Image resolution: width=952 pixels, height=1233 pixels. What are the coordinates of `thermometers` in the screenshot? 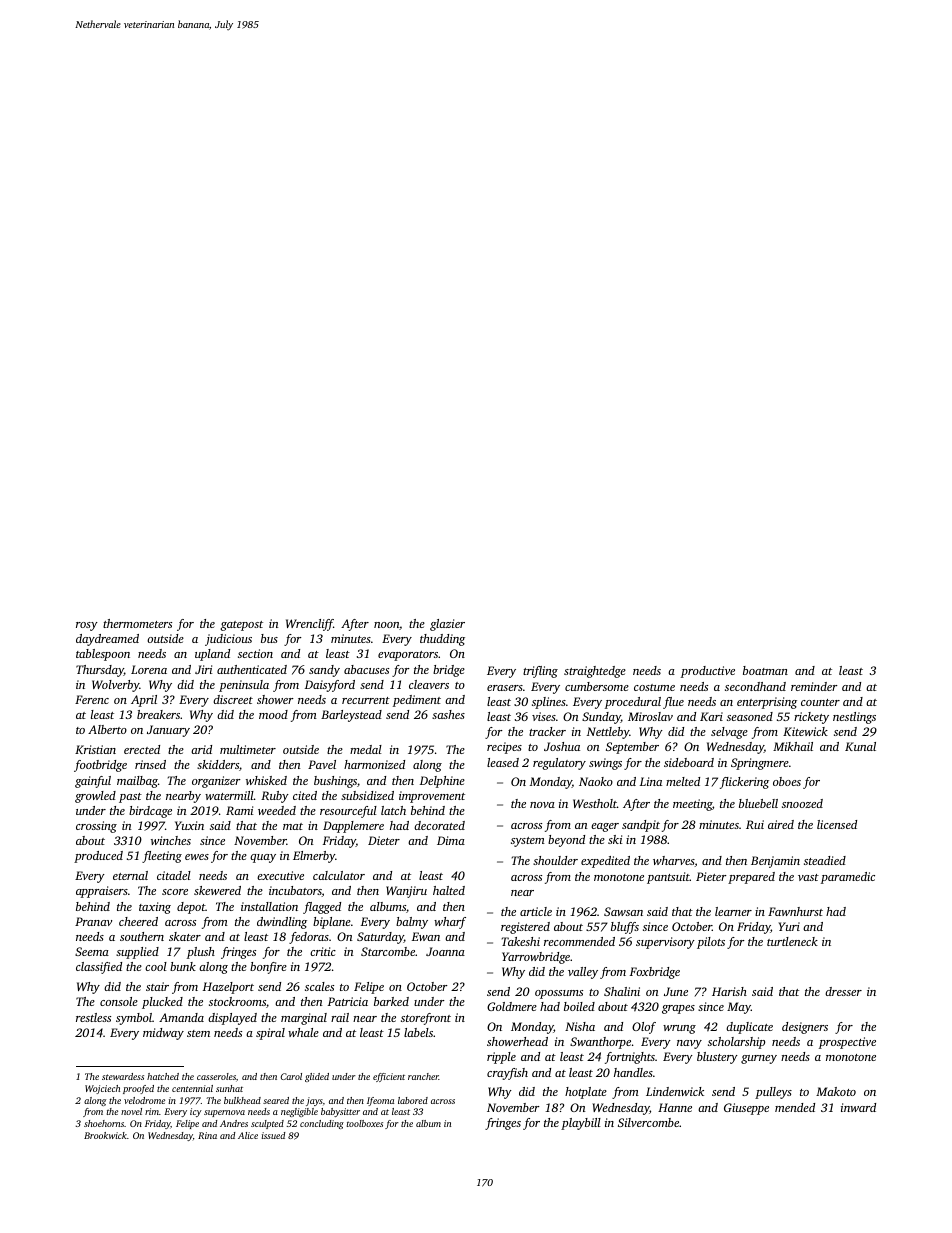 It's located at (137, 623).
